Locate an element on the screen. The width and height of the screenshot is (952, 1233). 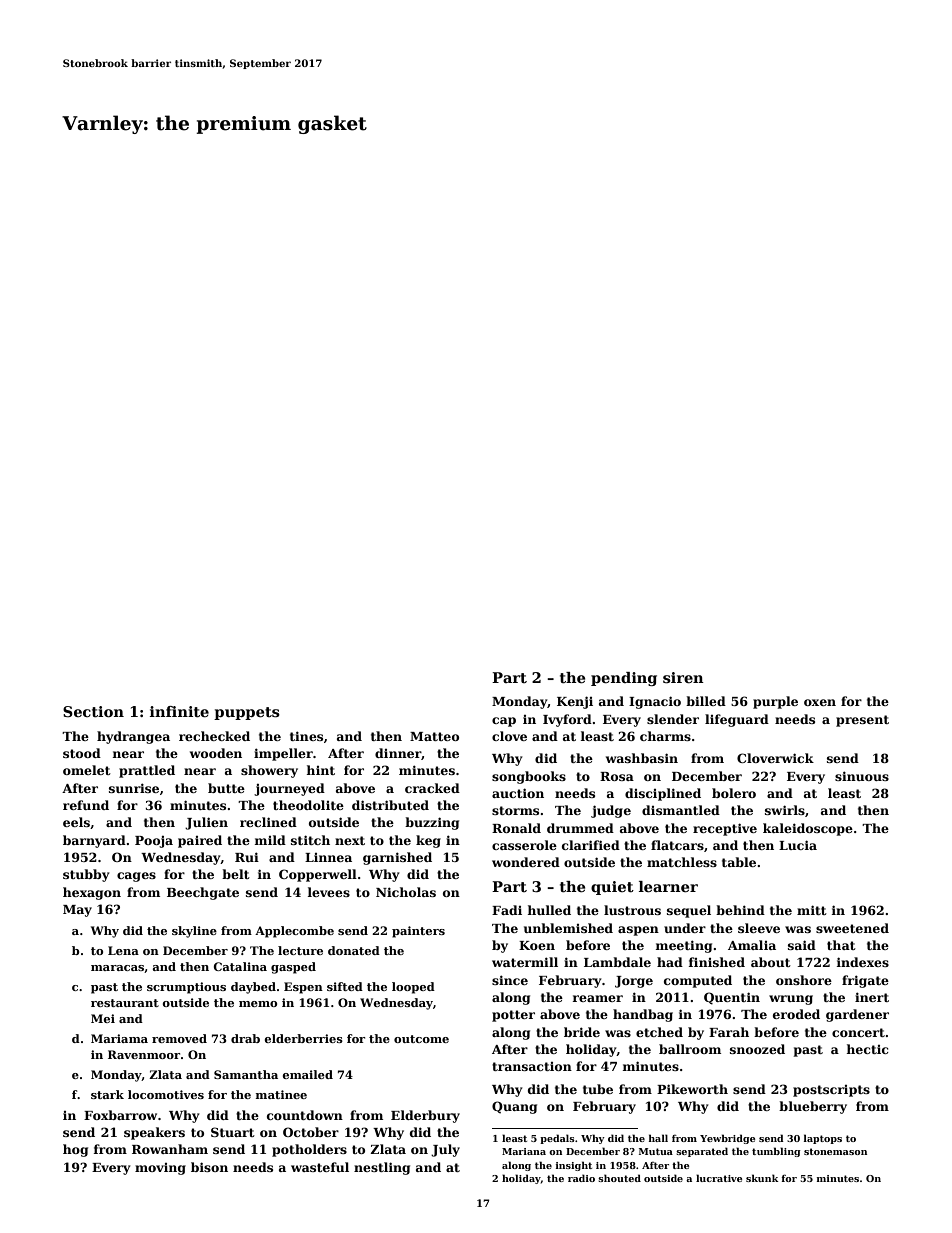
indexes is located at coordinates (862, 962).
